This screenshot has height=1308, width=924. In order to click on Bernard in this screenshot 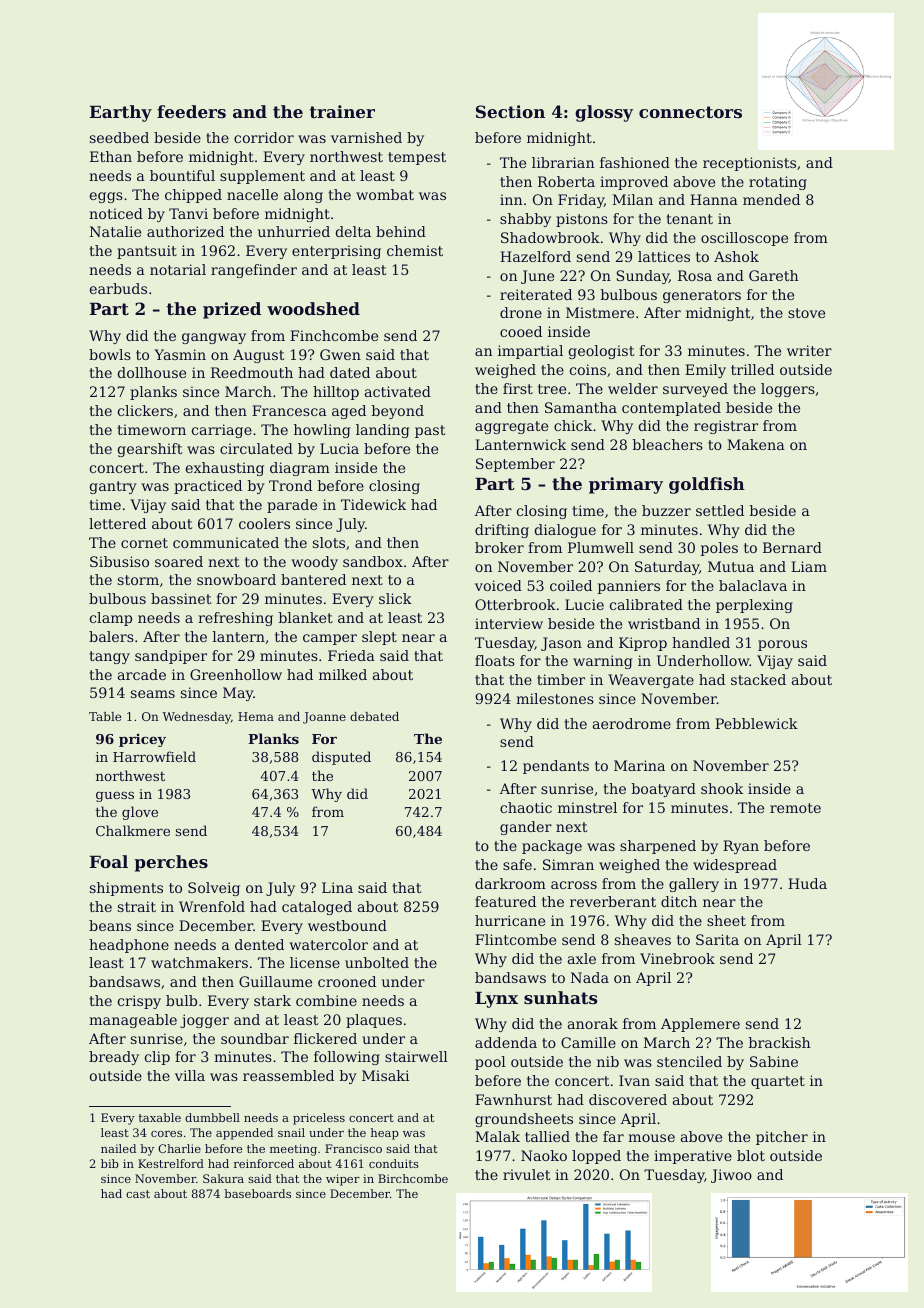, I will do `click(792, 547)`.
